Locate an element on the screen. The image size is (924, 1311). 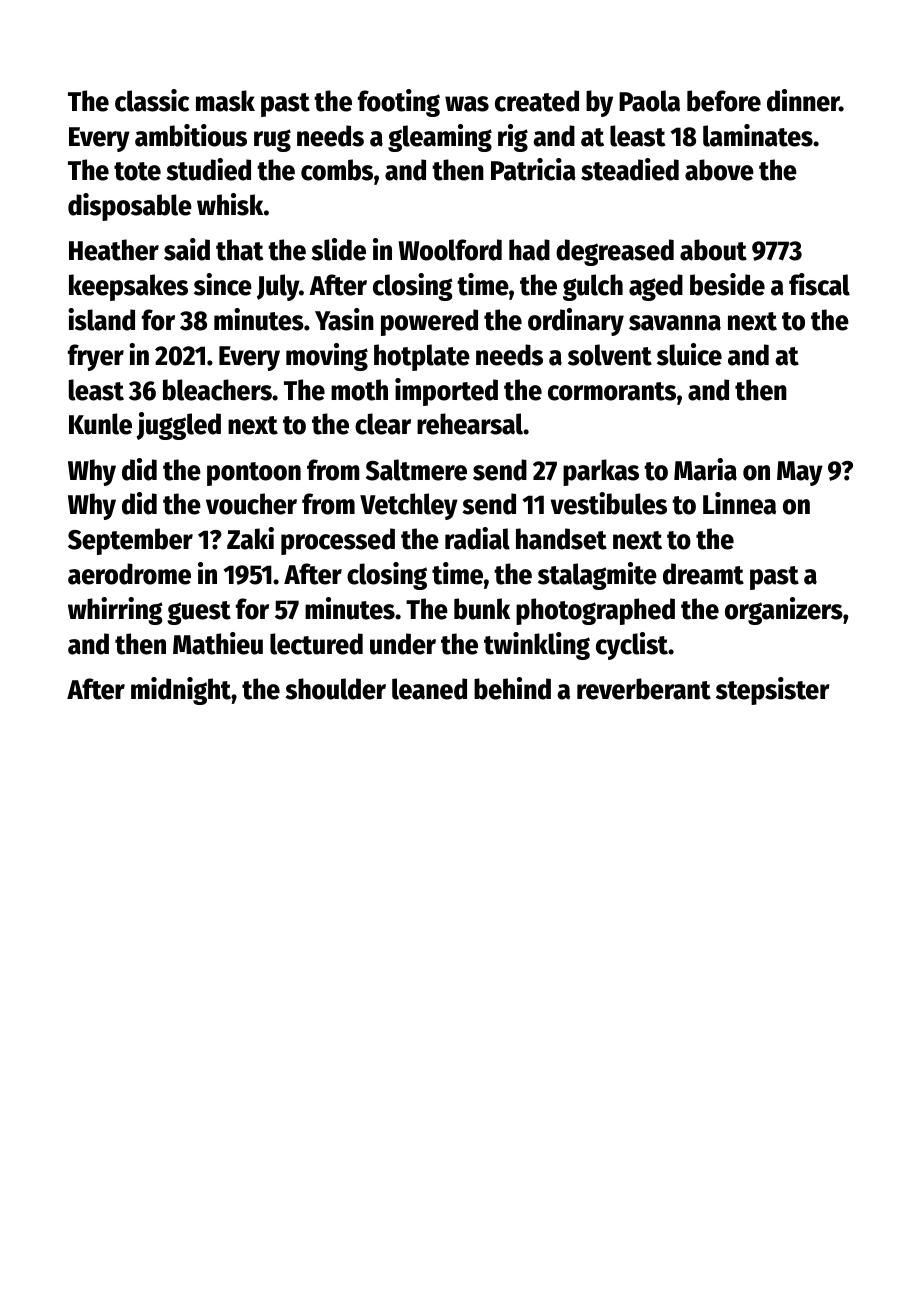
mask is located at coordinates (225, 101).
